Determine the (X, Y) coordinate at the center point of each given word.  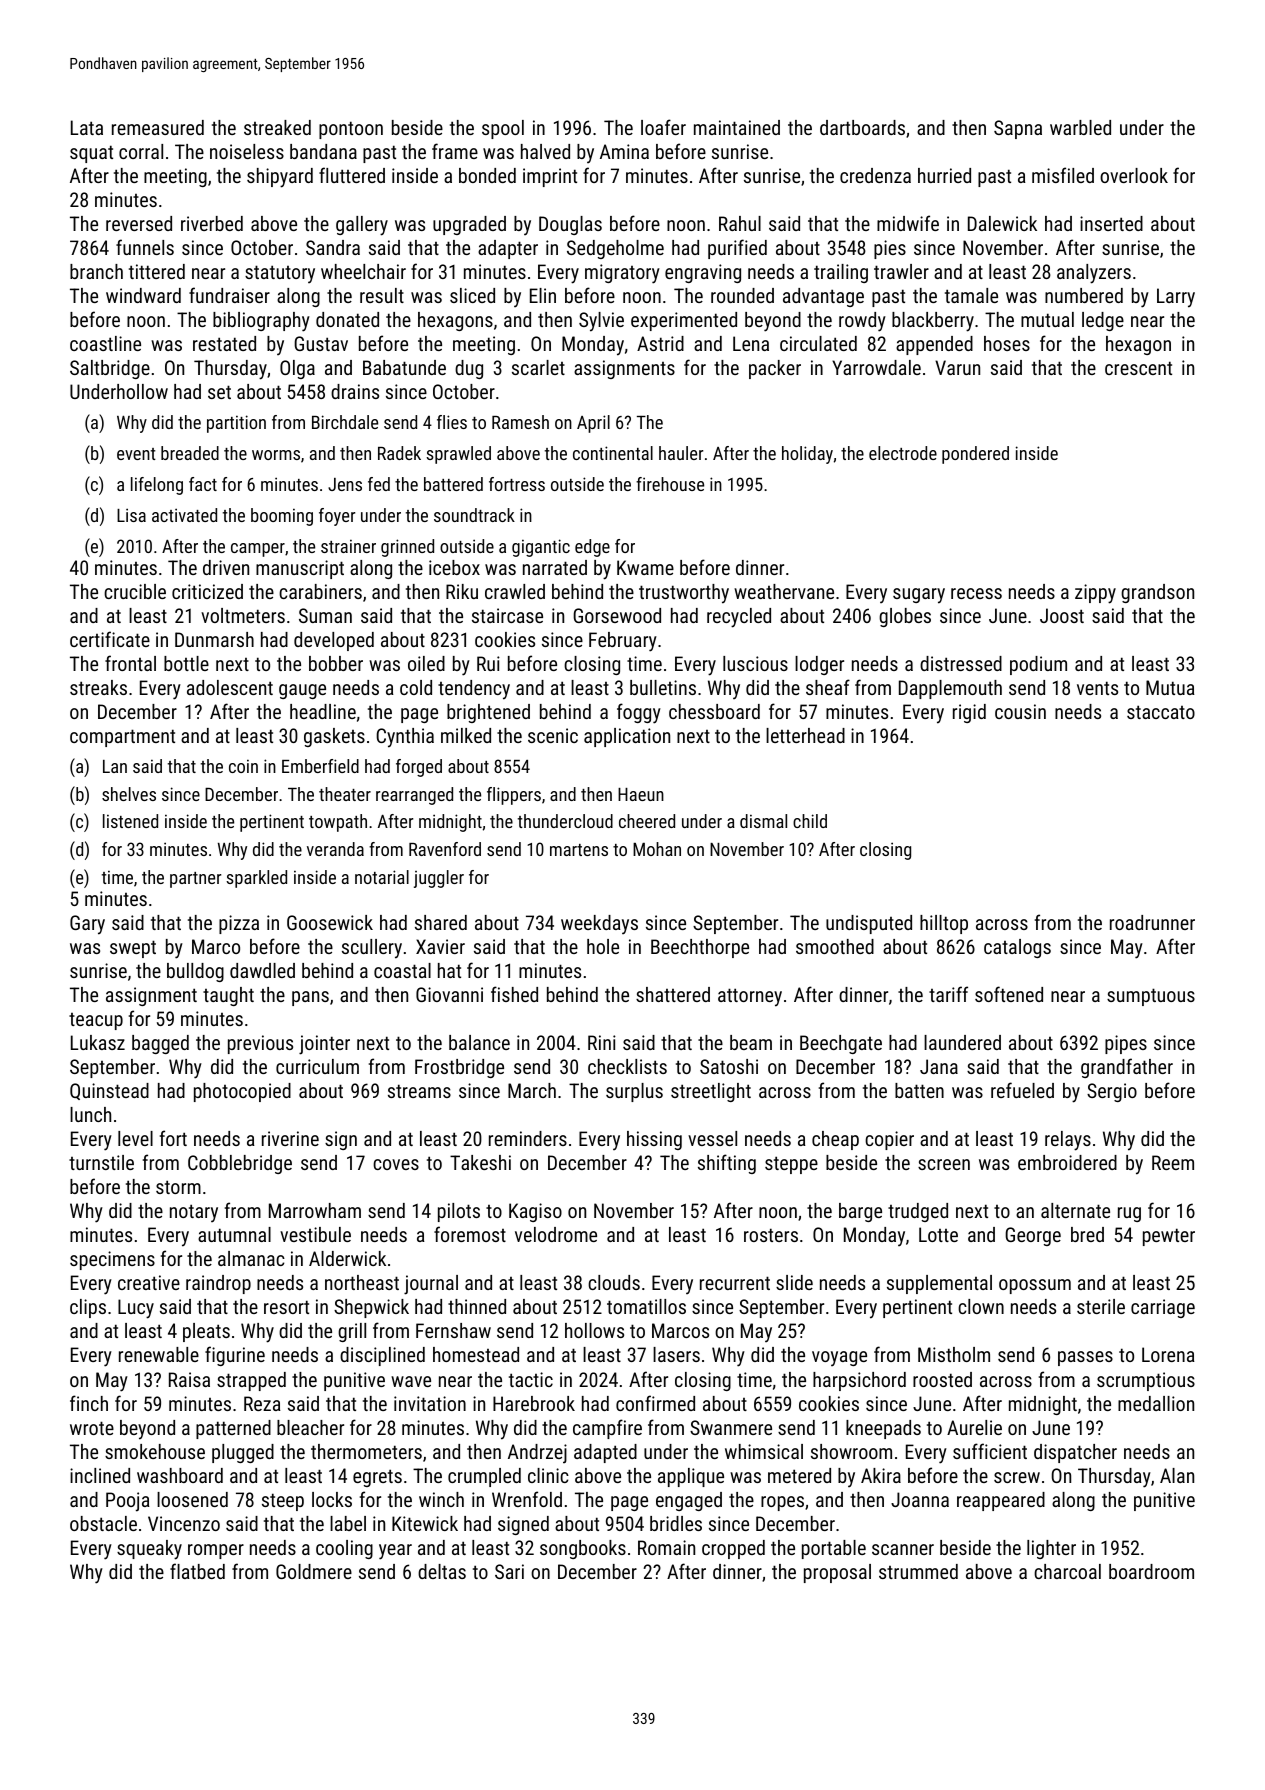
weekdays (599, 924)
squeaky (149, 1550)
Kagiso (535, 1212)
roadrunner (1152, 922)
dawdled (262, 970)
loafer (663, 127)
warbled (1080, 127)
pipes (1126, 1044)
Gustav (321, 343)
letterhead (805, 735)
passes (1085, 1358)
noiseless (247, 151)
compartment (122, 738)
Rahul (740, 223)
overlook (1134, 175)
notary (194, 1213)
